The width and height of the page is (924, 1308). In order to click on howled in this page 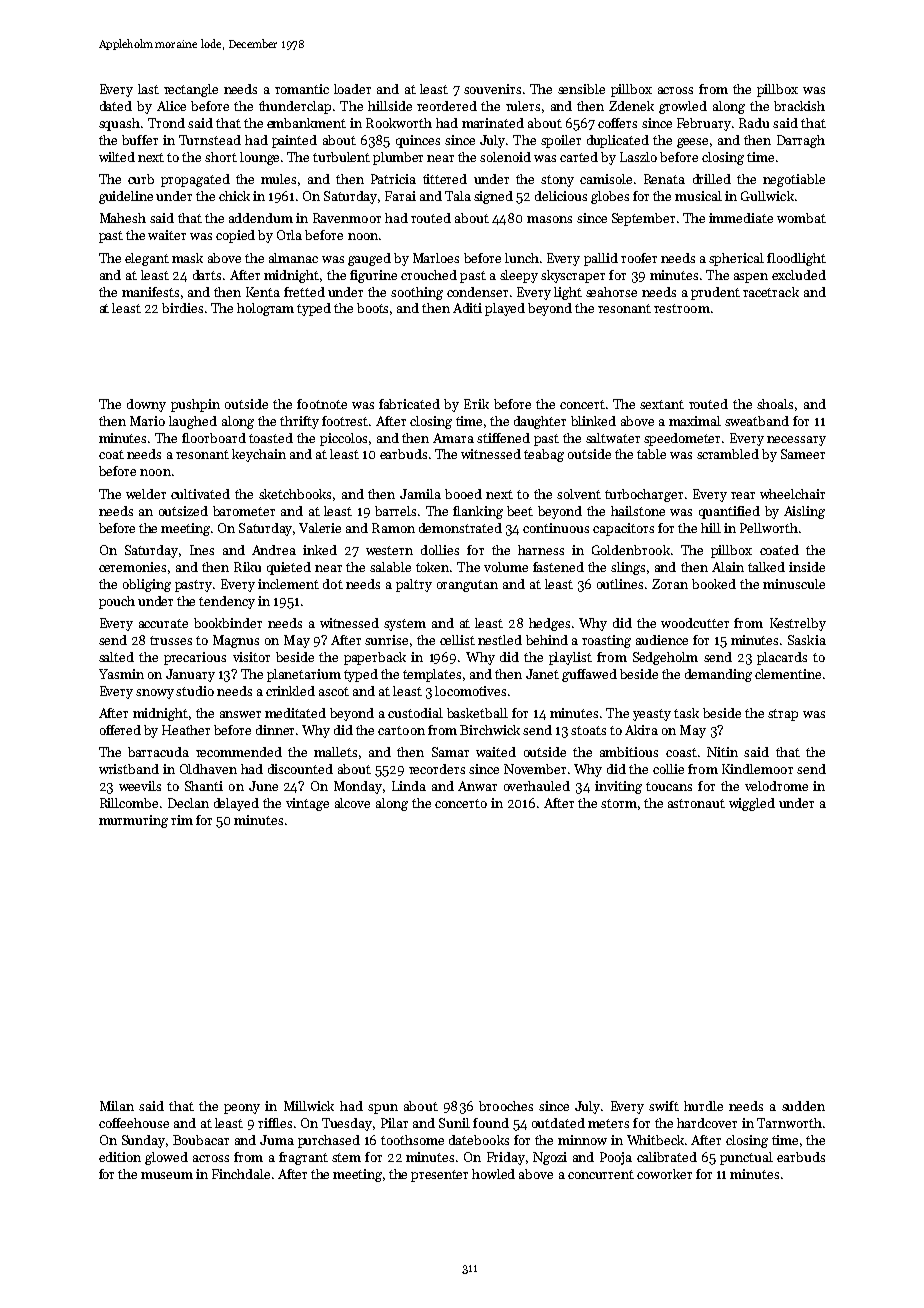, I will do `click(493, 1174)`.
